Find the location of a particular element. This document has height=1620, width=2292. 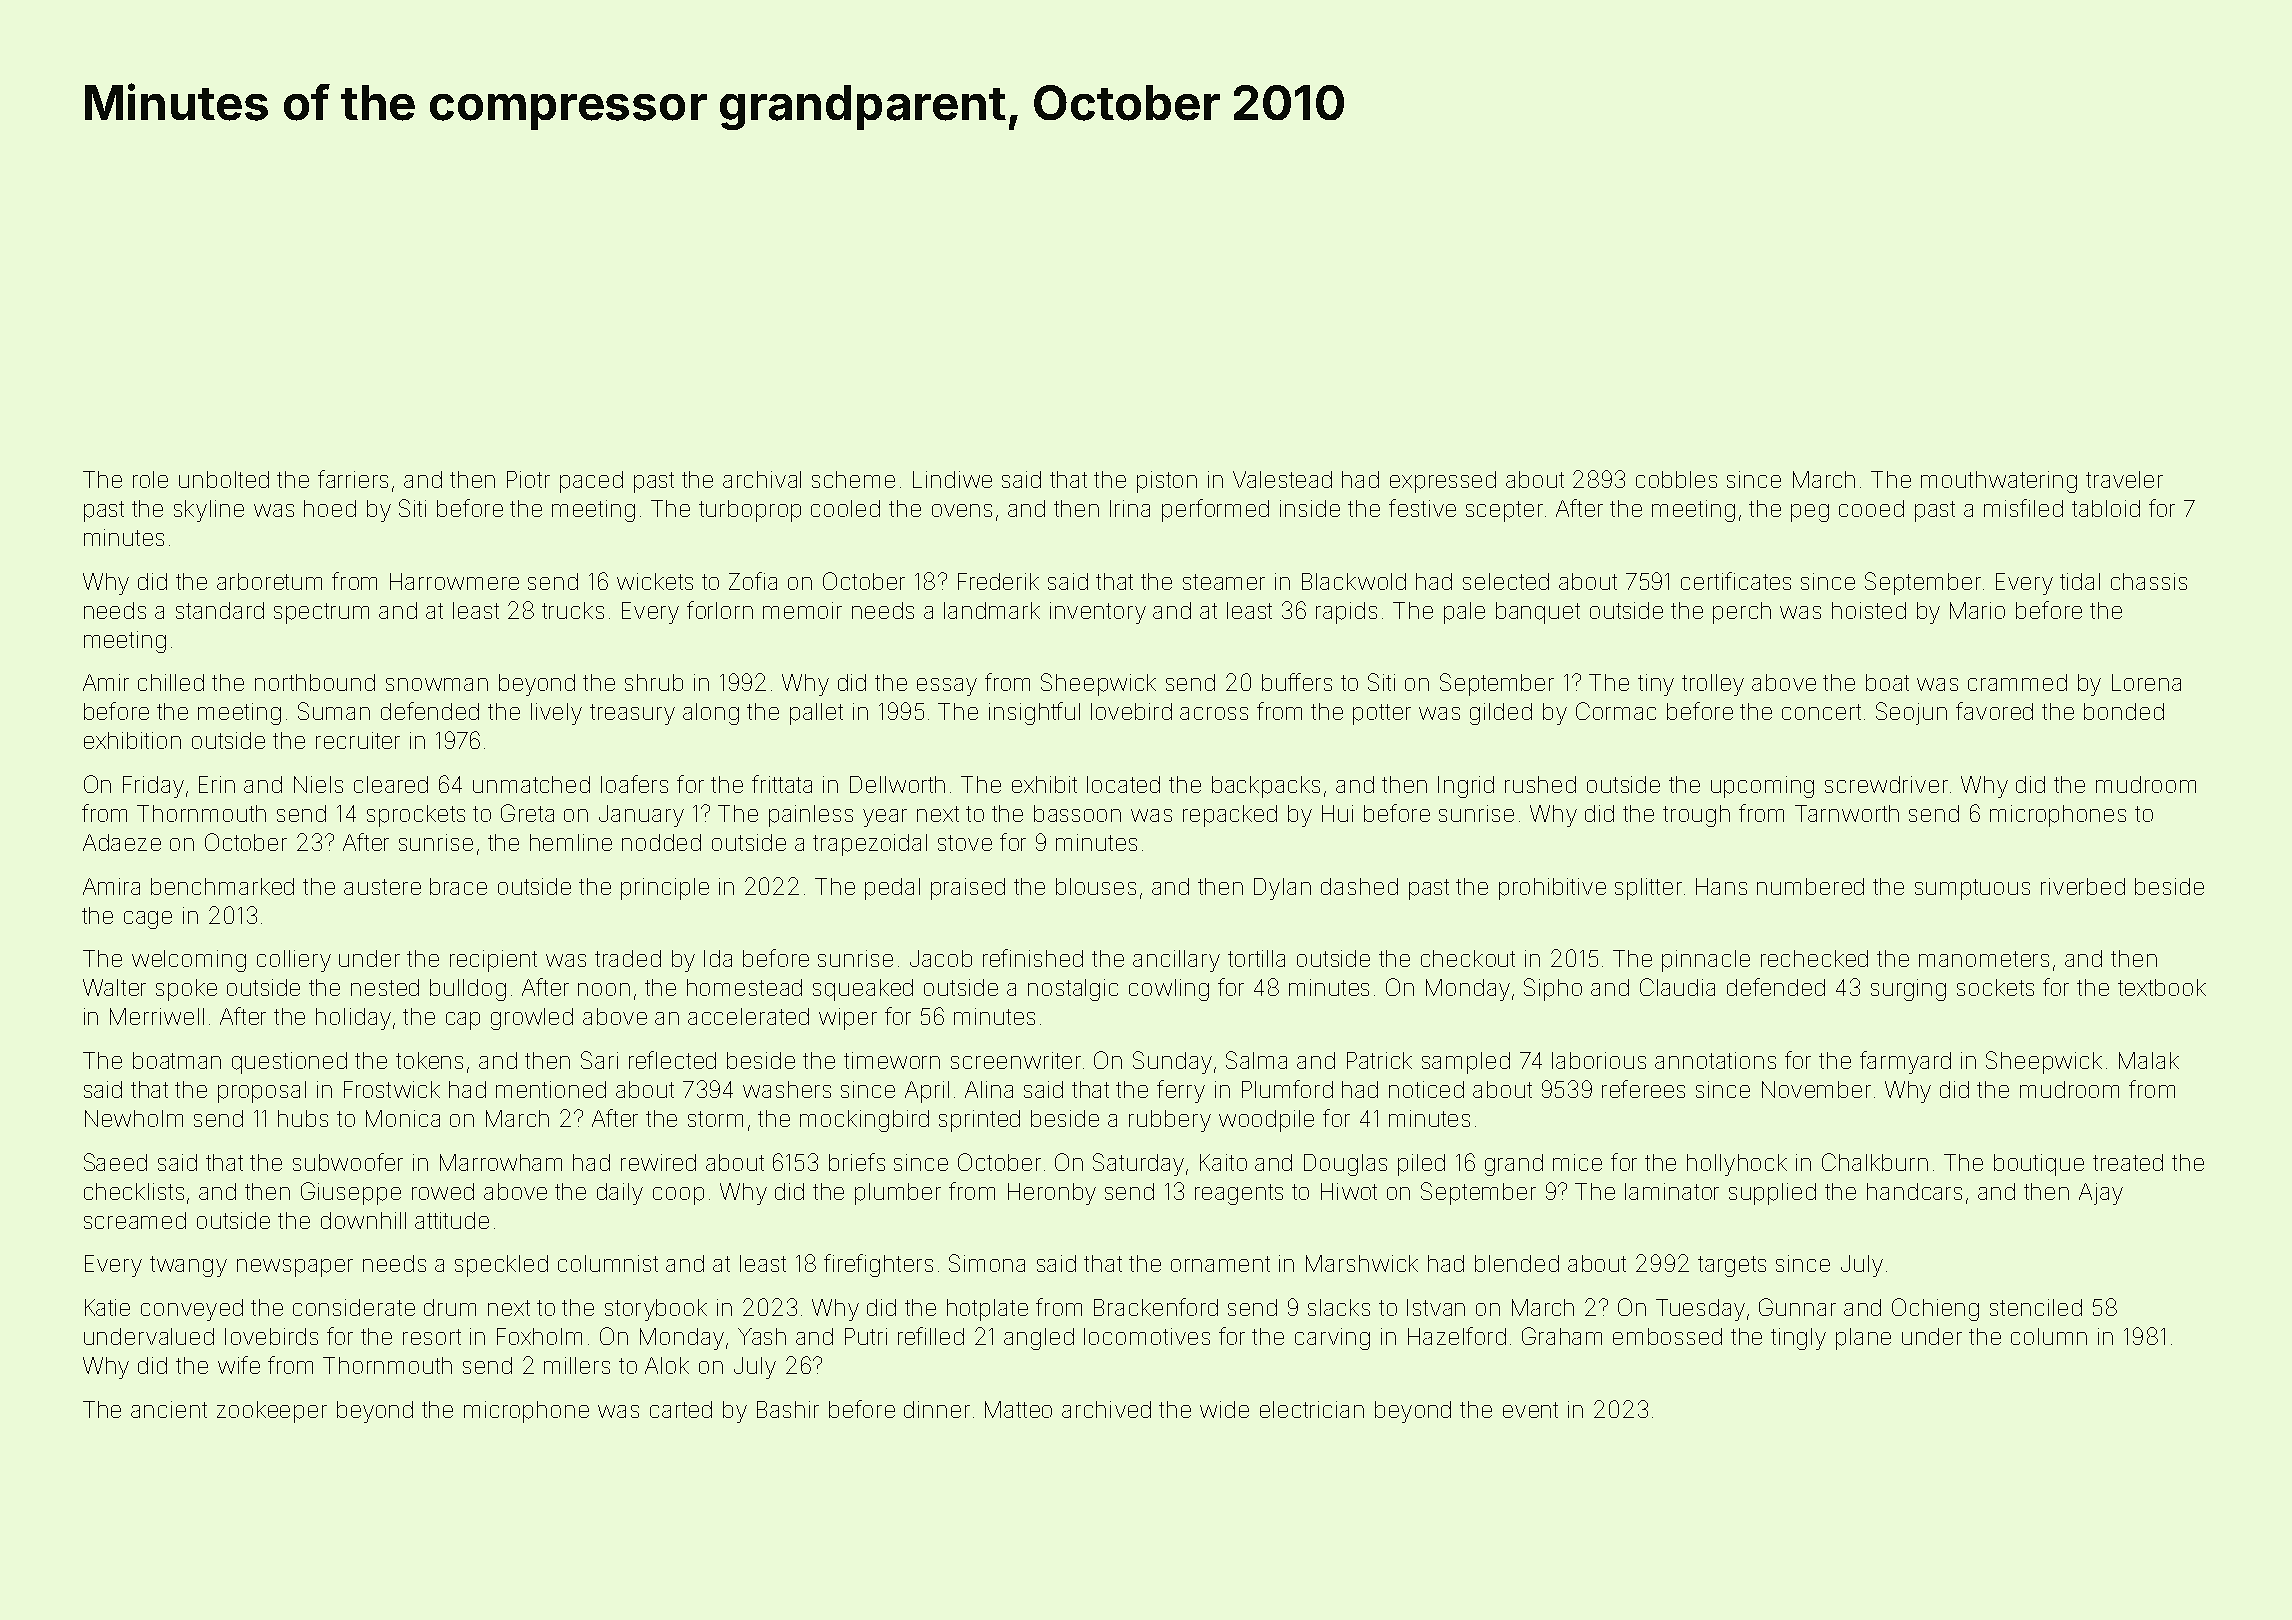

hubs is located at coordinates (303, 1118).
